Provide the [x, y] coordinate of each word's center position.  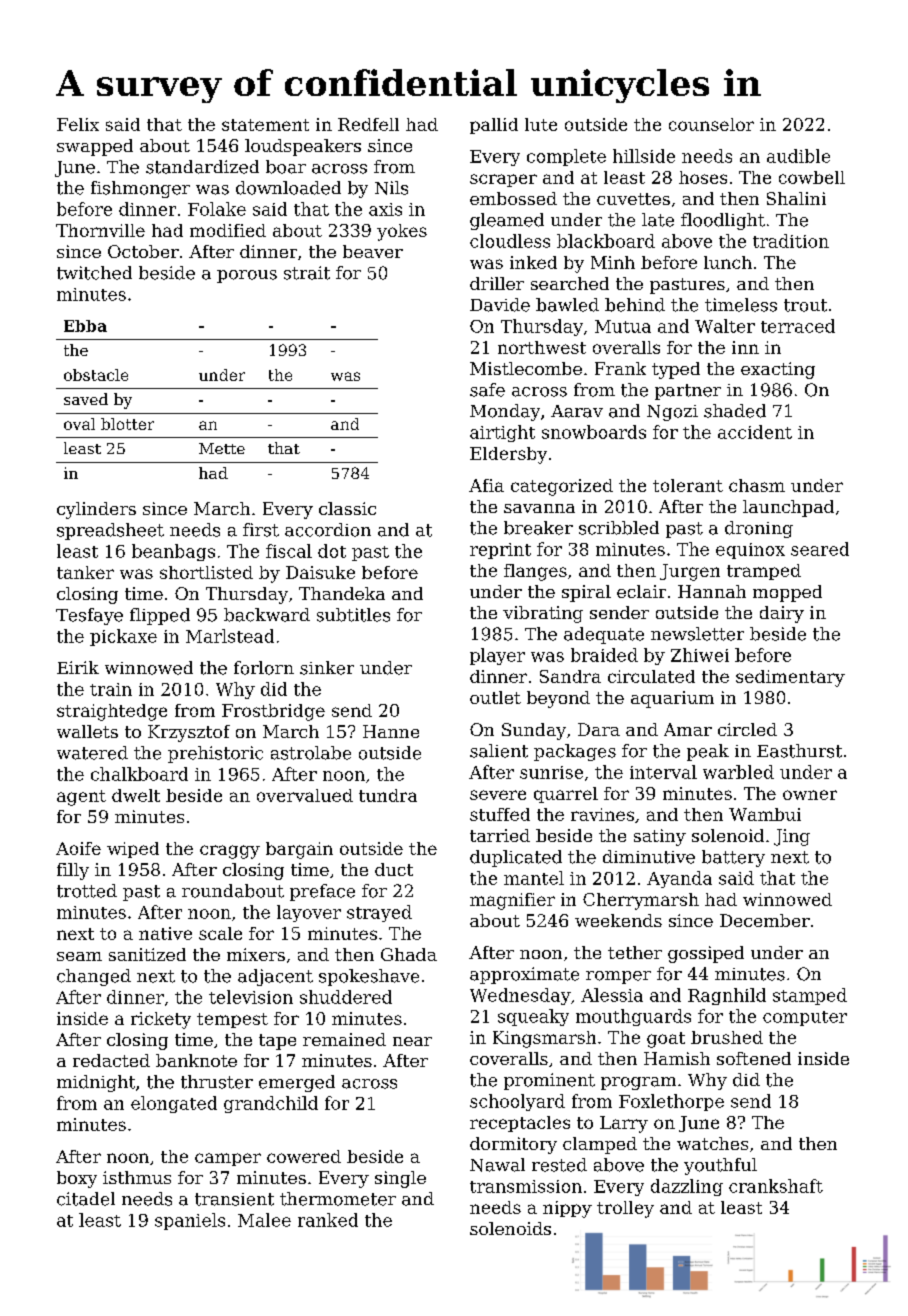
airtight [502, 433]
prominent [549, 1081]
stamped [810, 996]
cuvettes [633, 199]
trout [805, 305]
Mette [222, 448]
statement [265, 125]
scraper [503, 180]
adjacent [275, 977]
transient [234, 1199]
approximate [524, 975]
